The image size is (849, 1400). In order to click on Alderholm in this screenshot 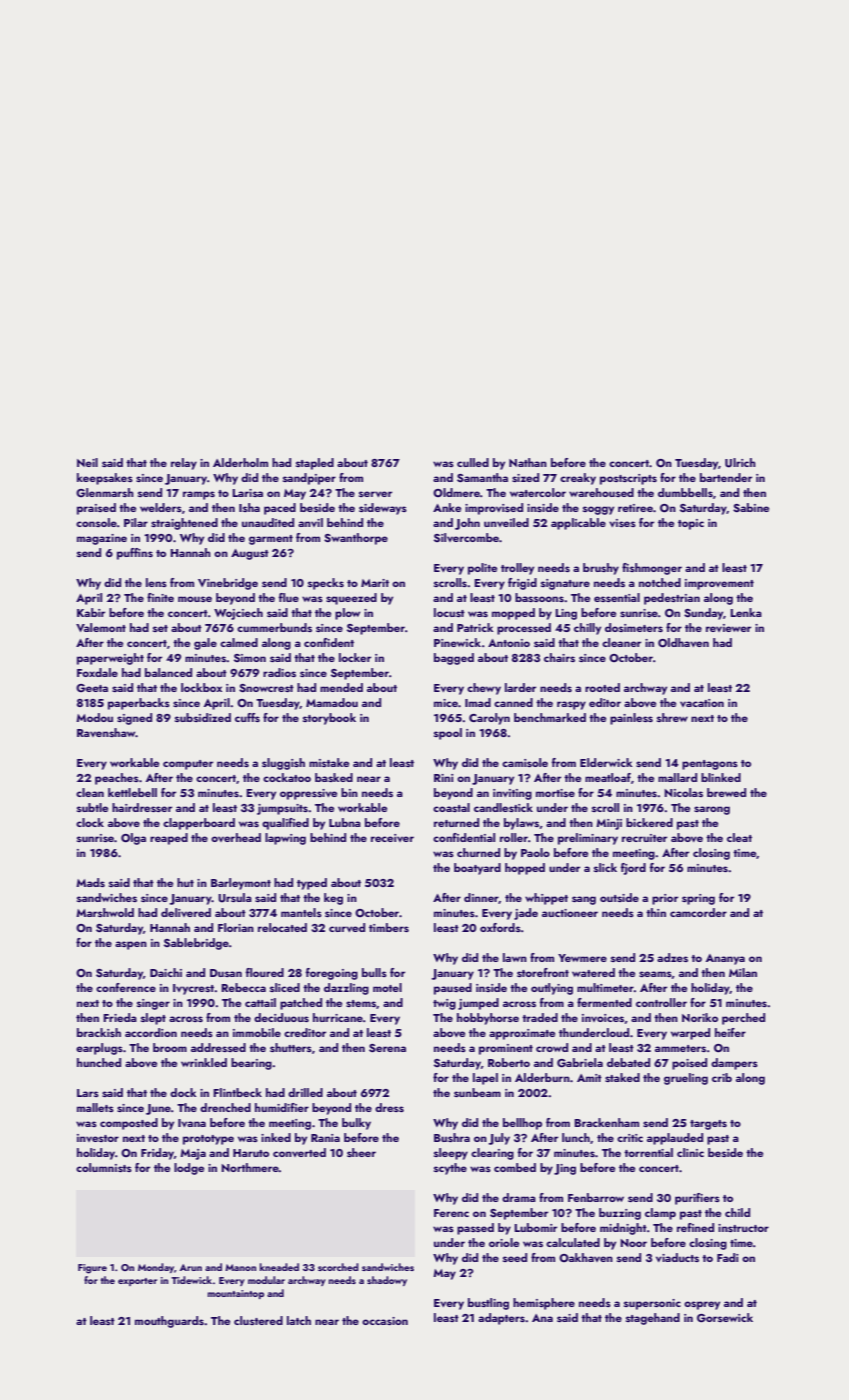, I will do `click(240, 462)`.
